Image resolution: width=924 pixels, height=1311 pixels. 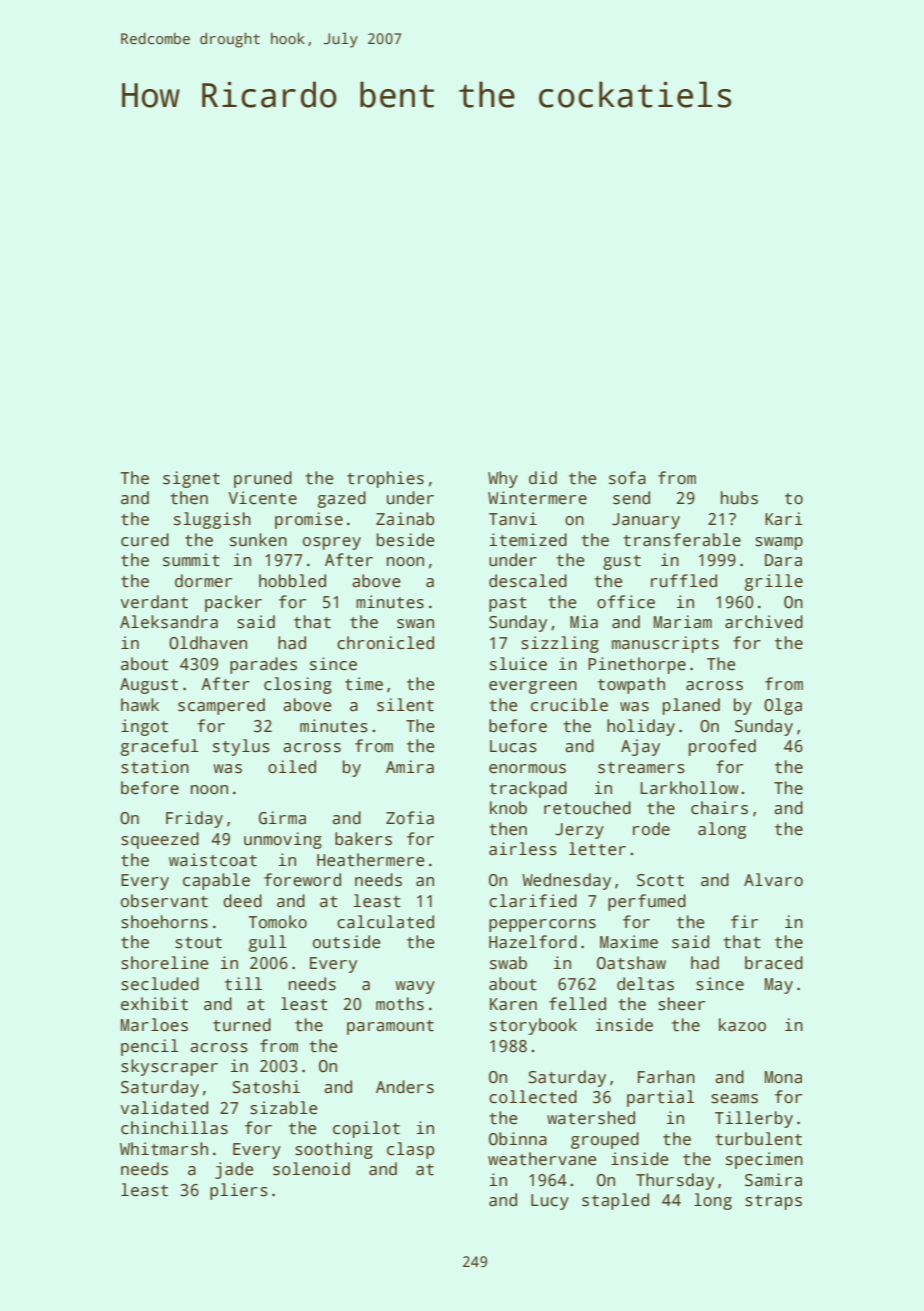 I want to click on enormous, so click(x=527, y=769).
